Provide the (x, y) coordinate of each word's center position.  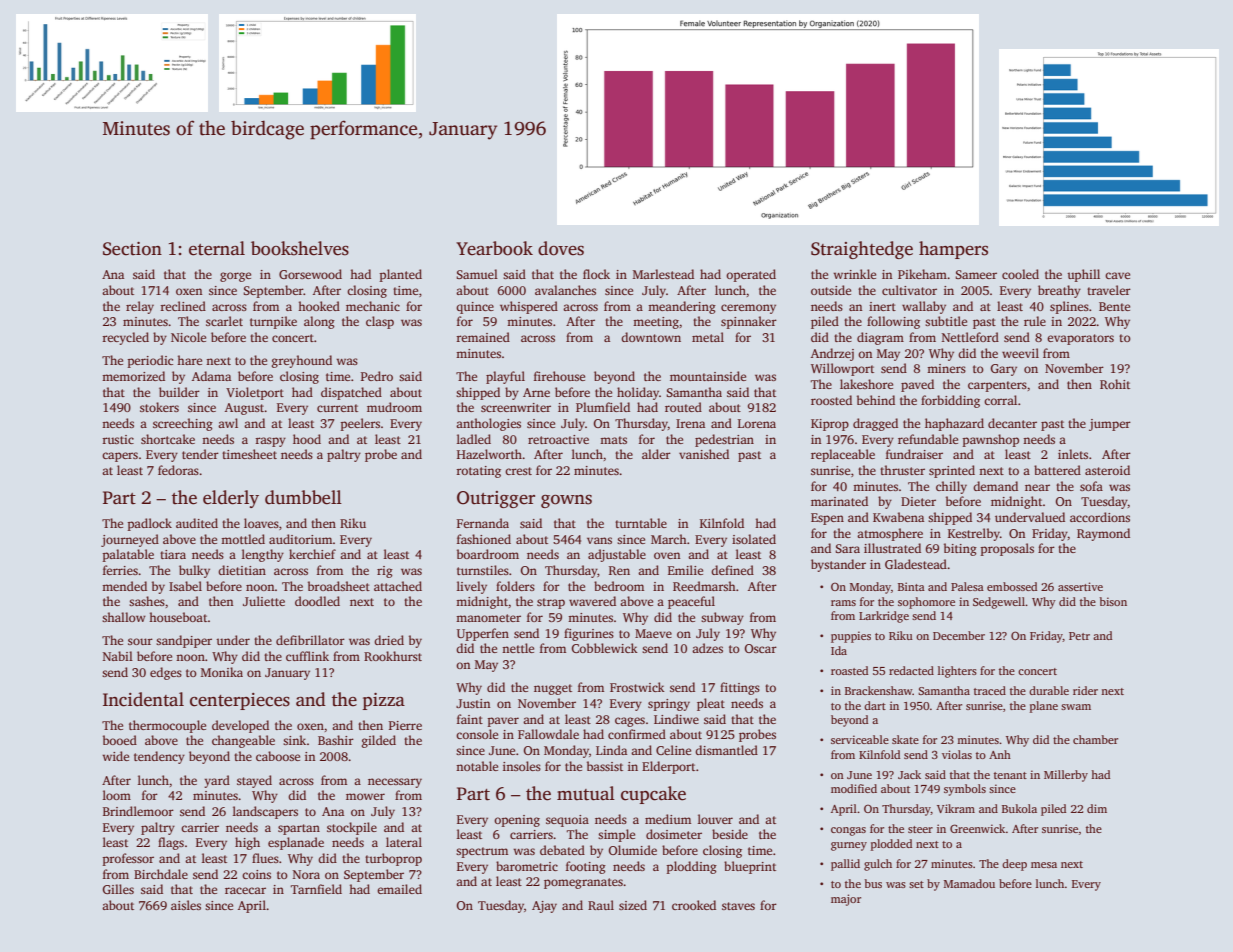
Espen (827, 519)
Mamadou (969, 883)
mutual (586, 793)
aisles (186, 905)
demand (995, 486)
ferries (120, 570)
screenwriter (516, 407)
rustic (118, 439)
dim (1097, 808)
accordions (1100, 517)
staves (738, 906)
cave (1117, 275)
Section (132, 249)
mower (365, 796)
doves (561, 248)
